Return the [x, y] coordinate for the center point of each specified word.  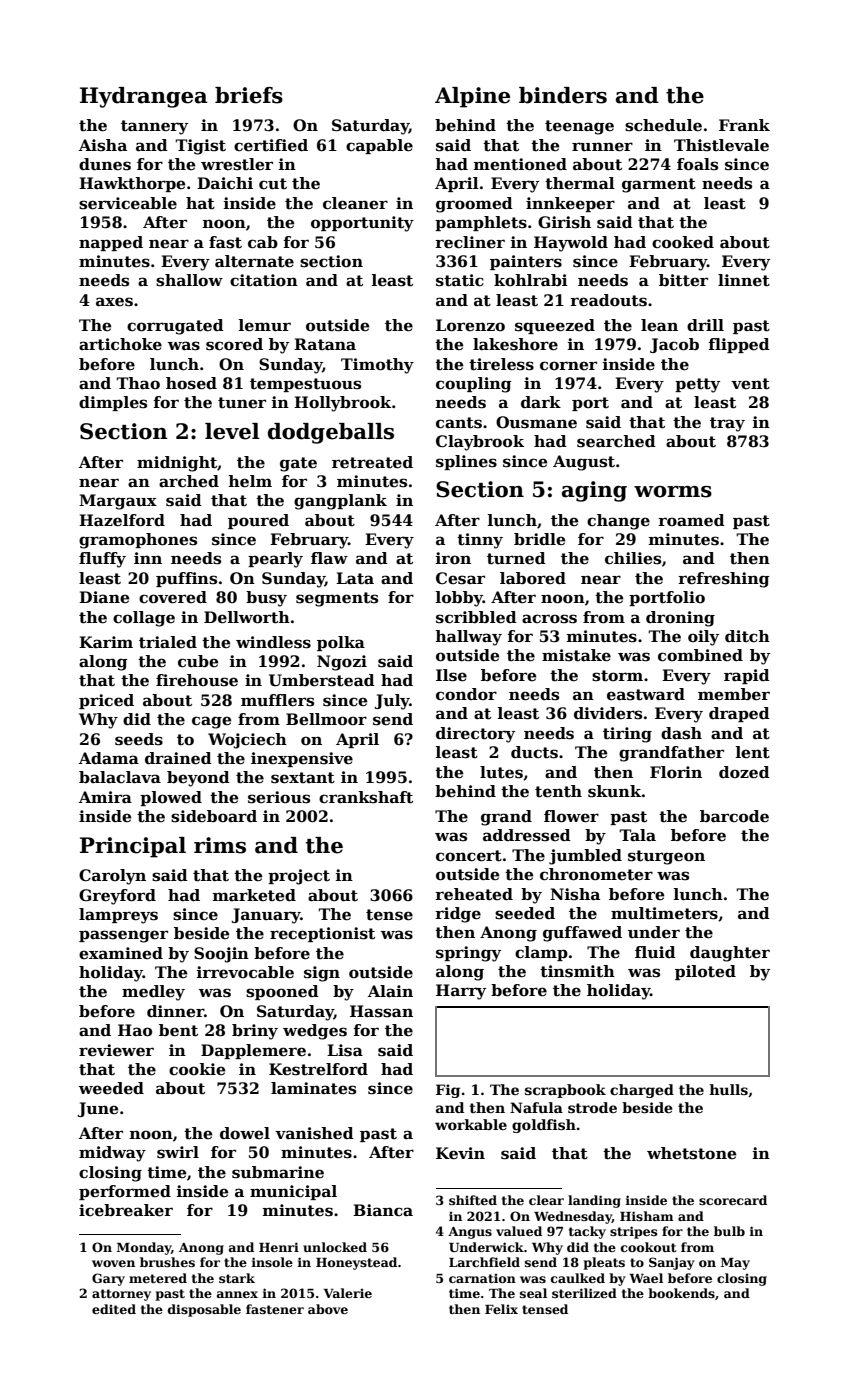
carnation [482, 1278]
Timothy [377, 366]
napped [111, 243]
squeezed [555, 326]
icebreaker [126, 1210]
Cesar [460, 578]
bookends [681, 1293]
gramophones [138, 541]
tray [727, 424]
